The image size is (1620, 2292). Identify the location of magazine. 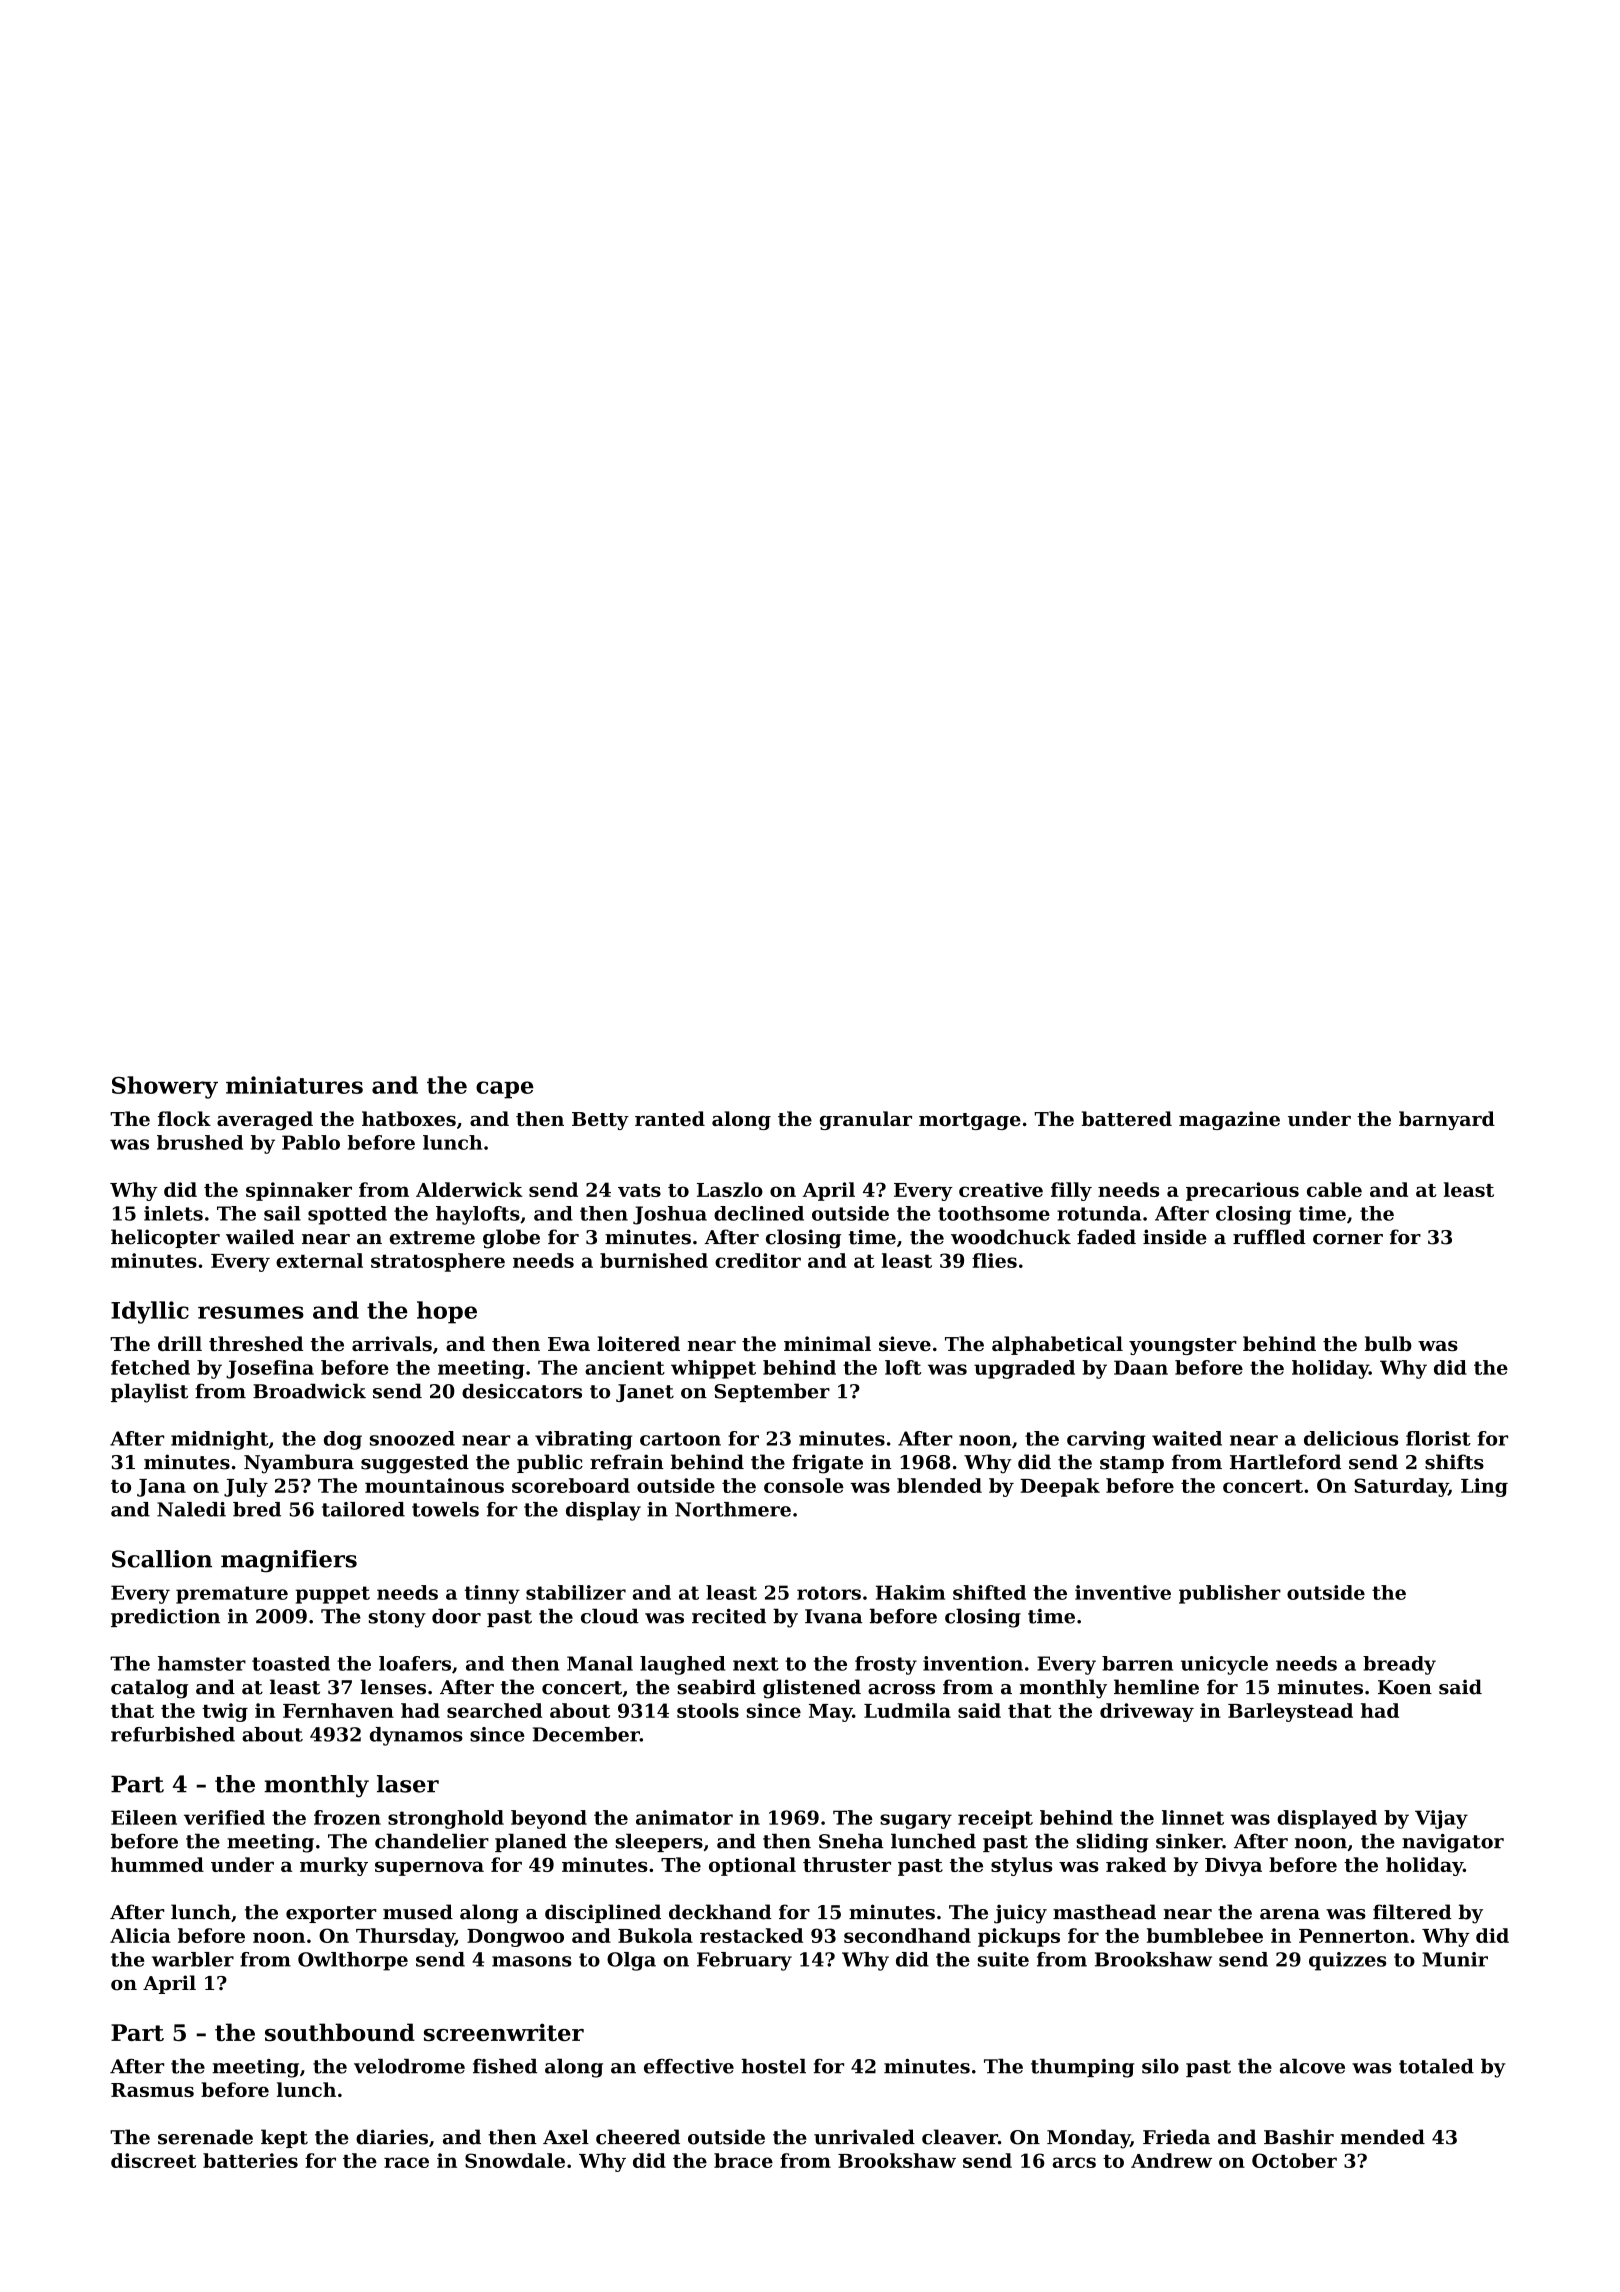
(1229, 1120).
